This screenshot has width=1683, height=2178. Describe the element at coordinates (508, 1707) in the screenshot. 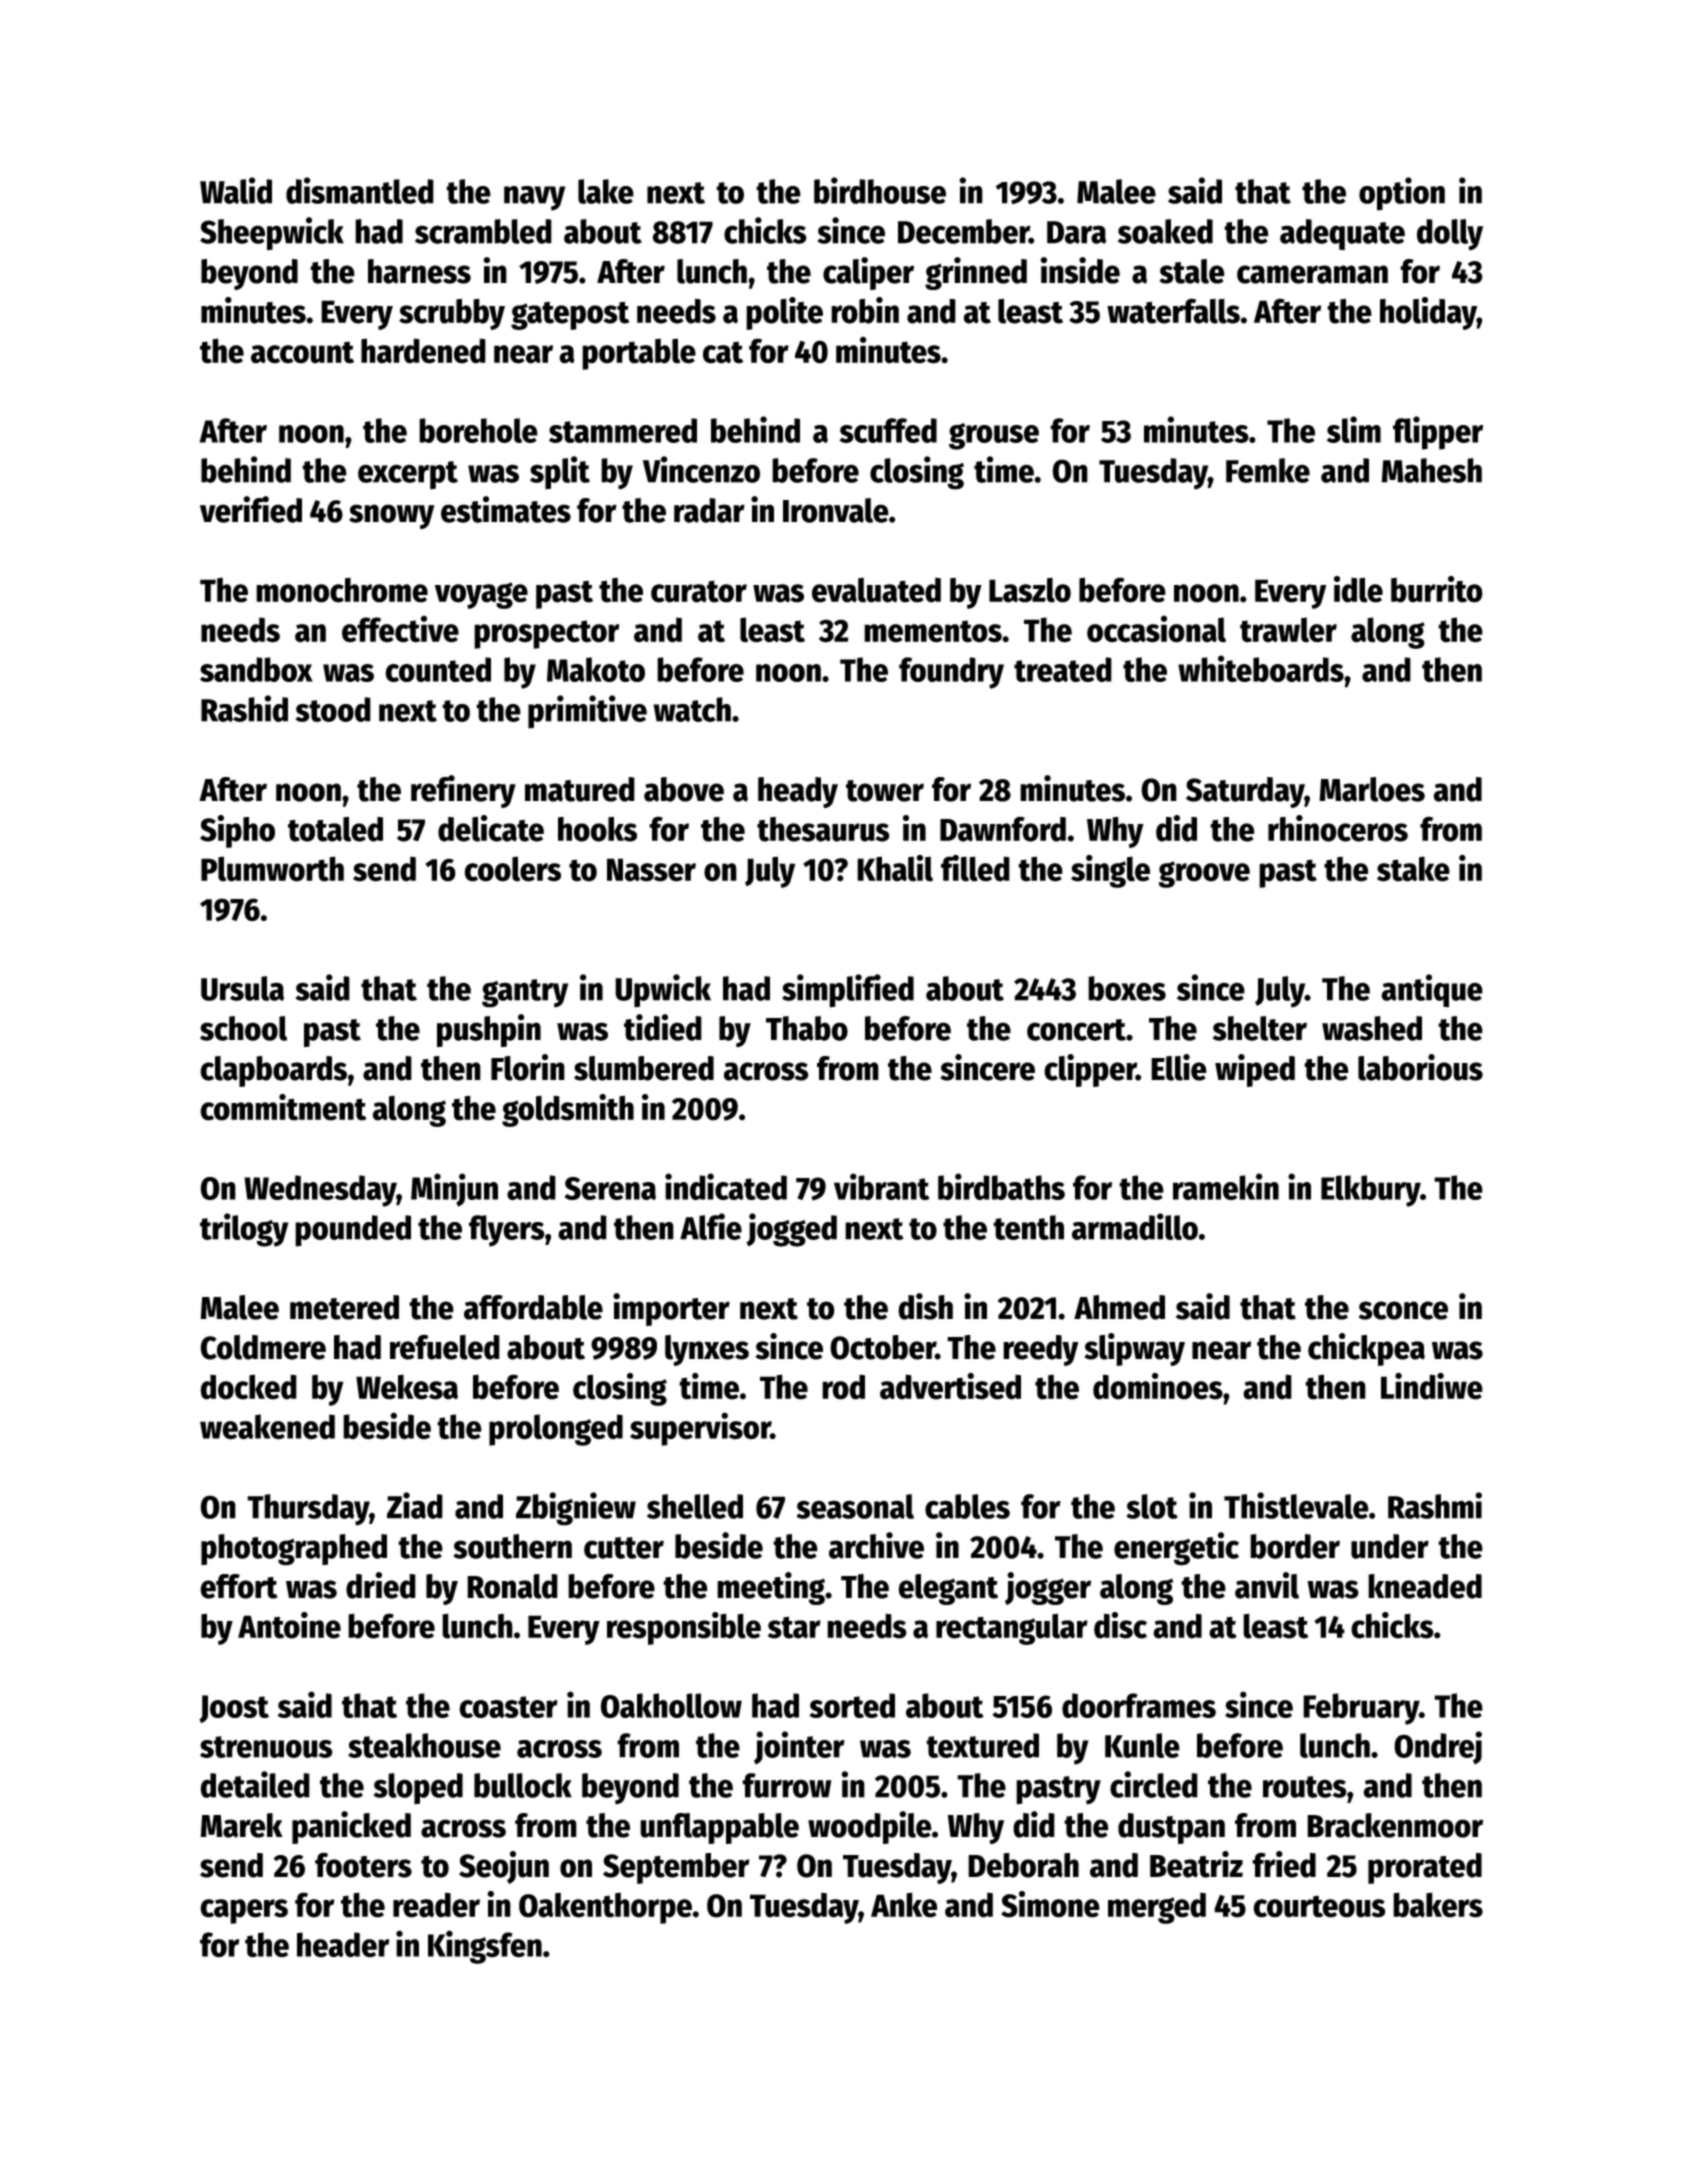

I see `coaster` at that location.
